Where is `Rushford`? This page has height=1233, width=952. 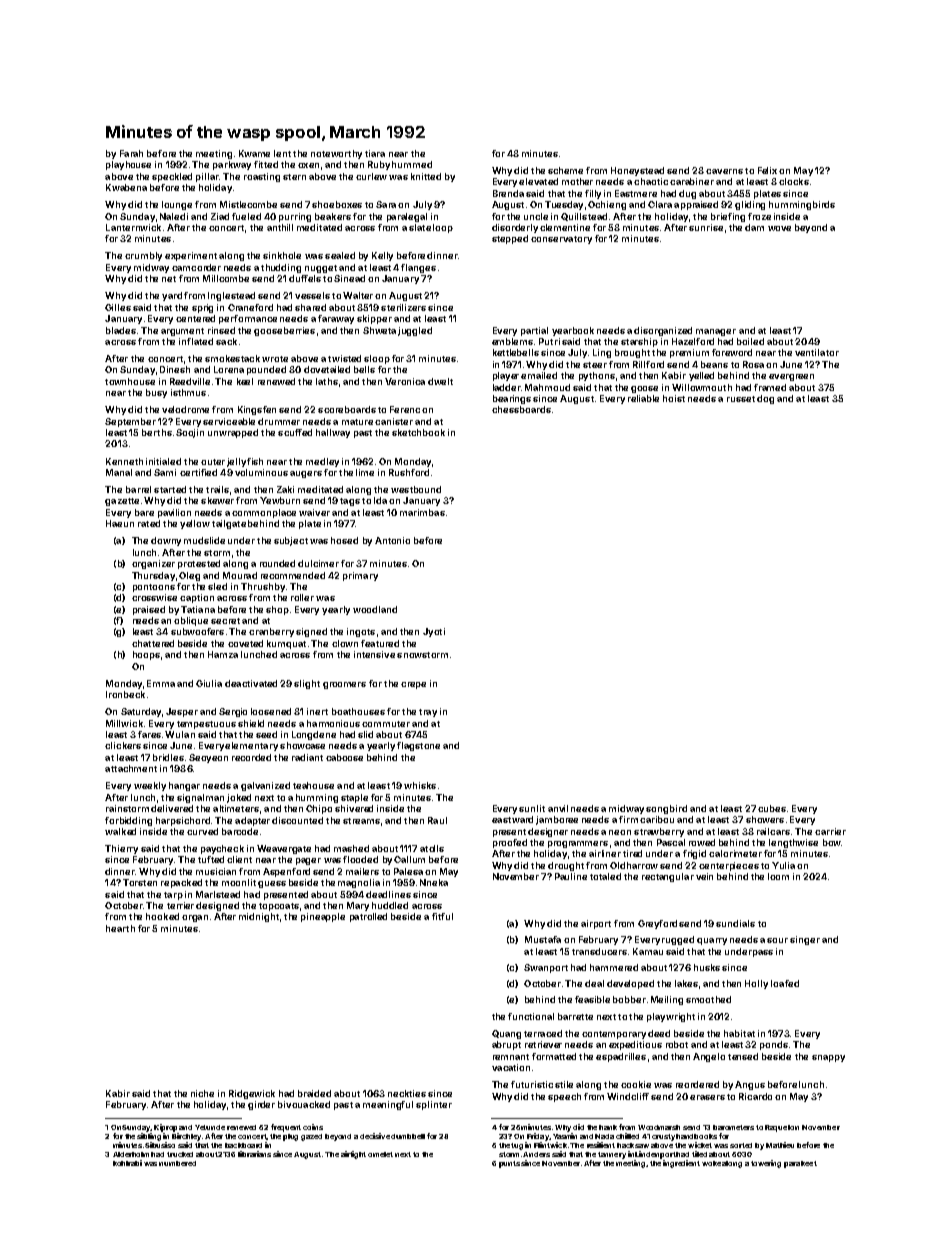
Rushford is located at coordinates (409, 472).
